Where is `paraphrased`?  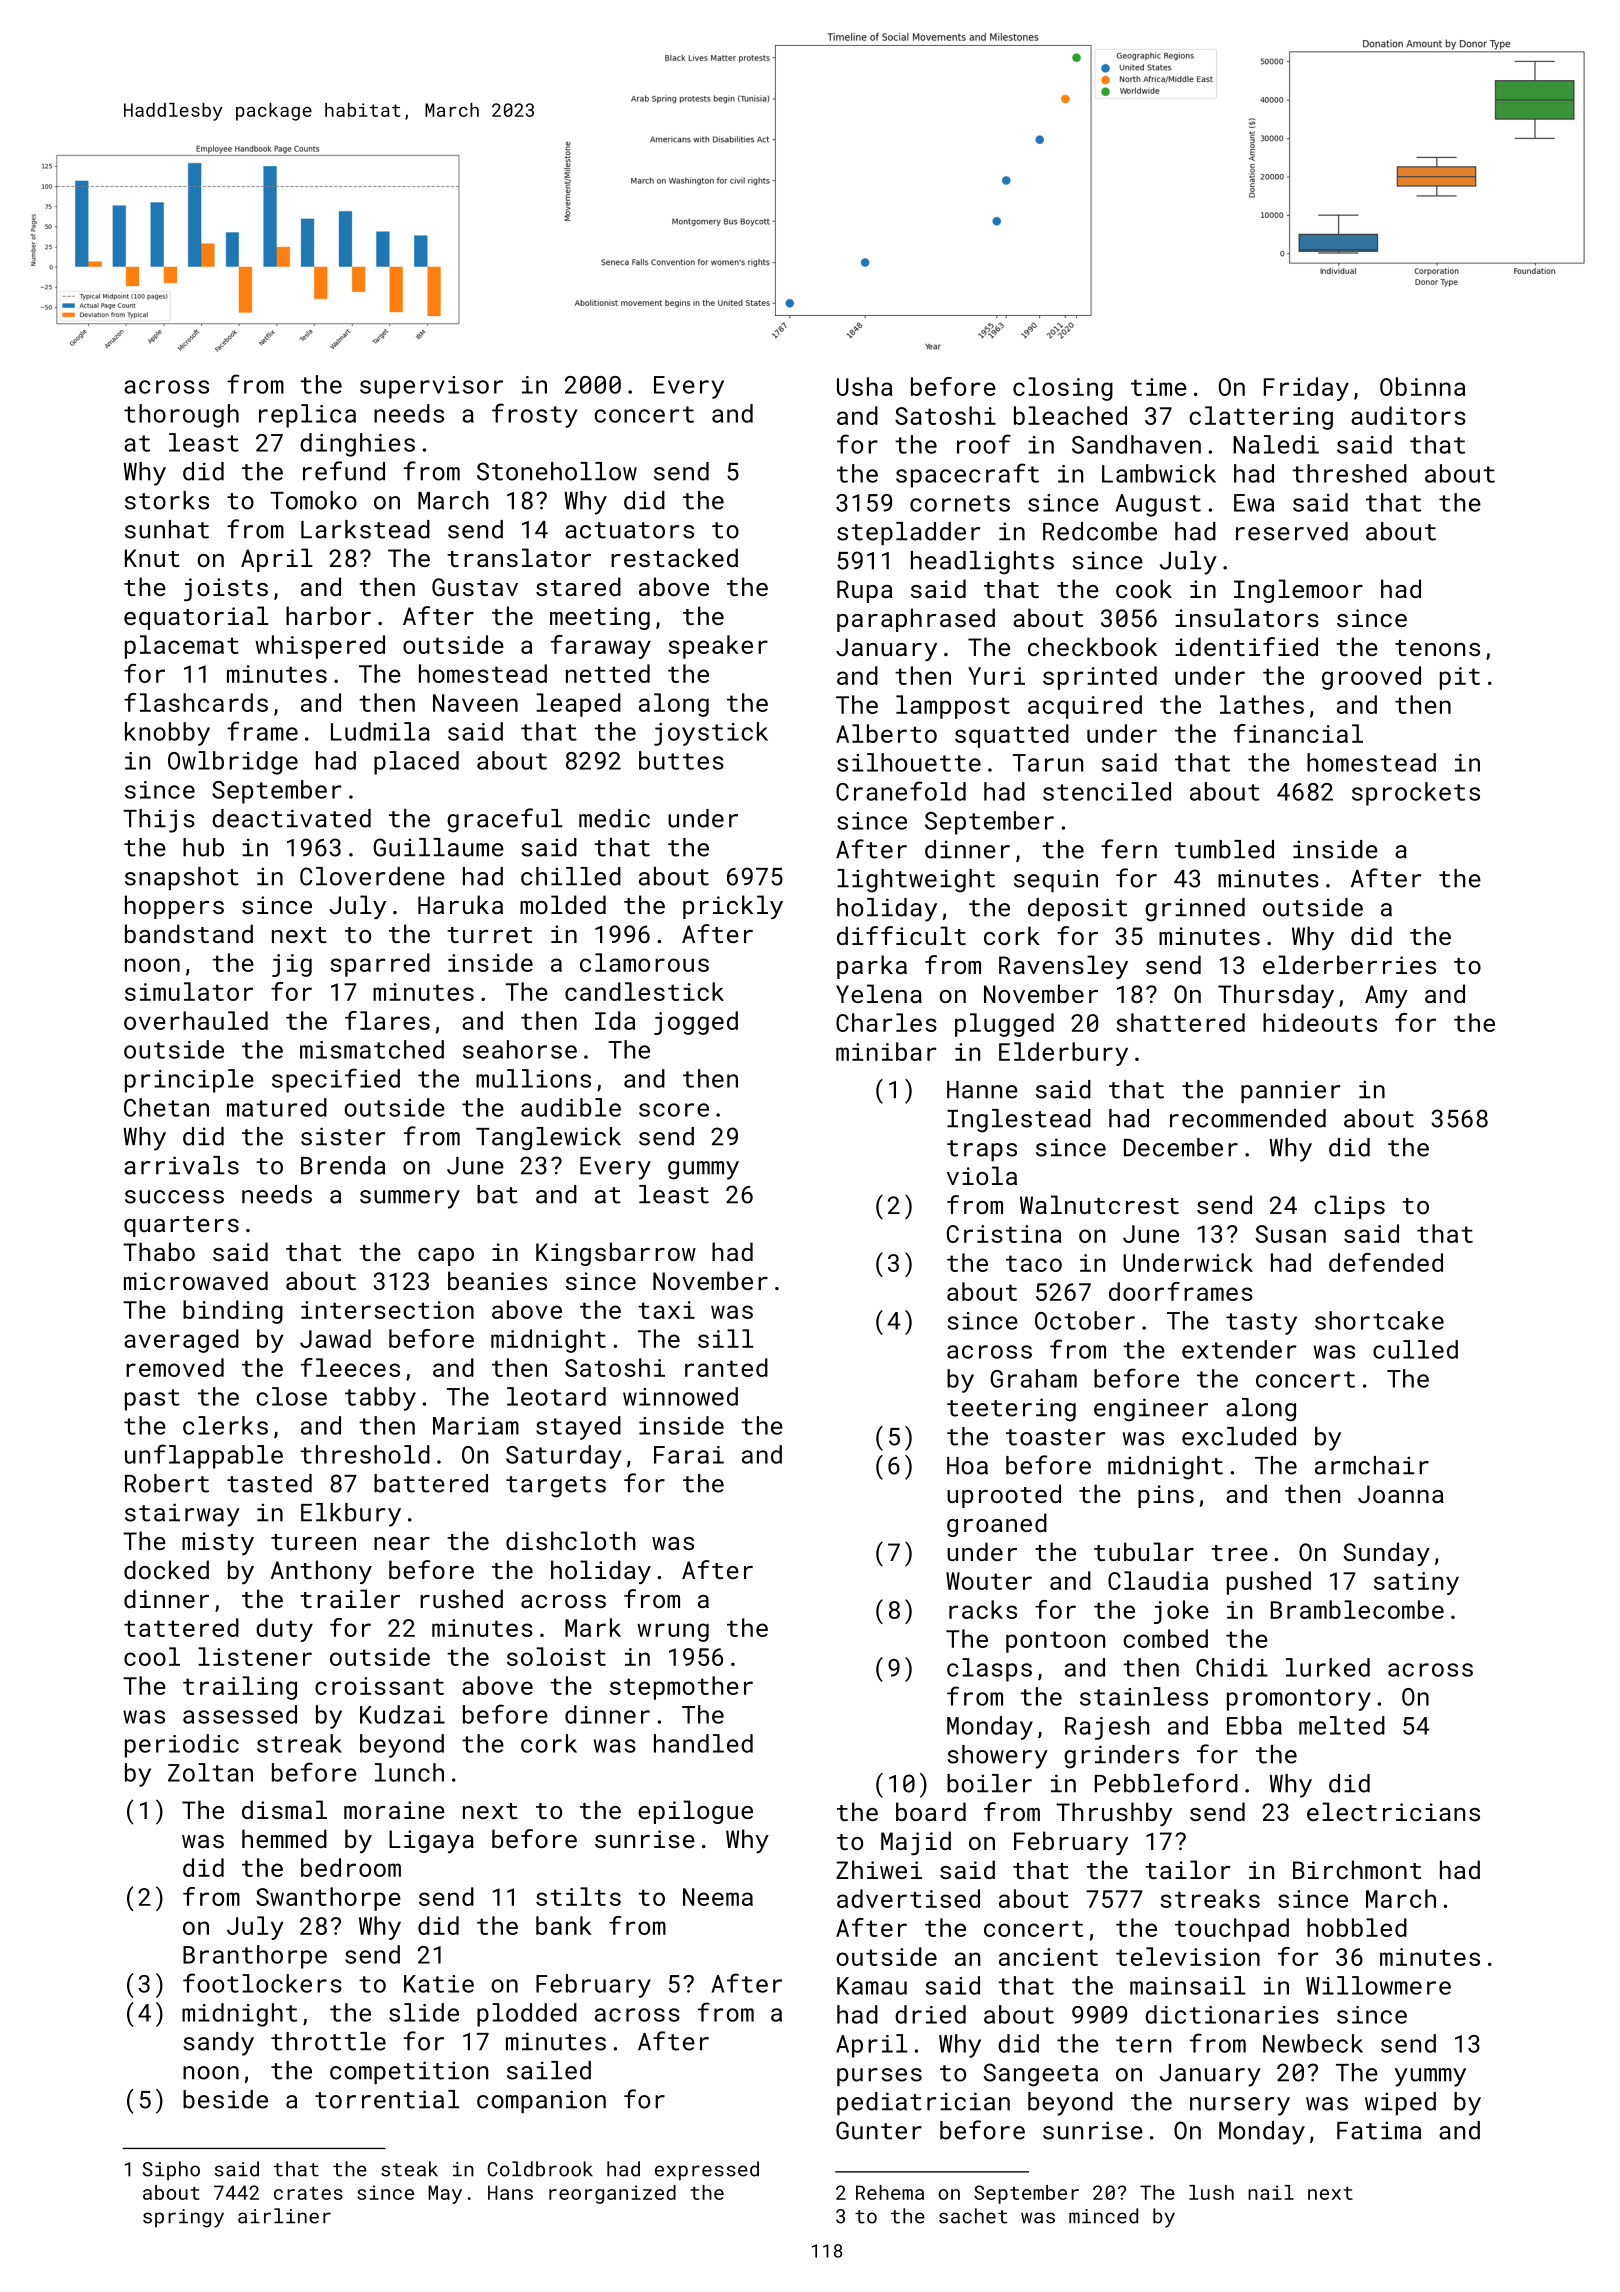 paraphrased is located at coordinates (916, 620).
